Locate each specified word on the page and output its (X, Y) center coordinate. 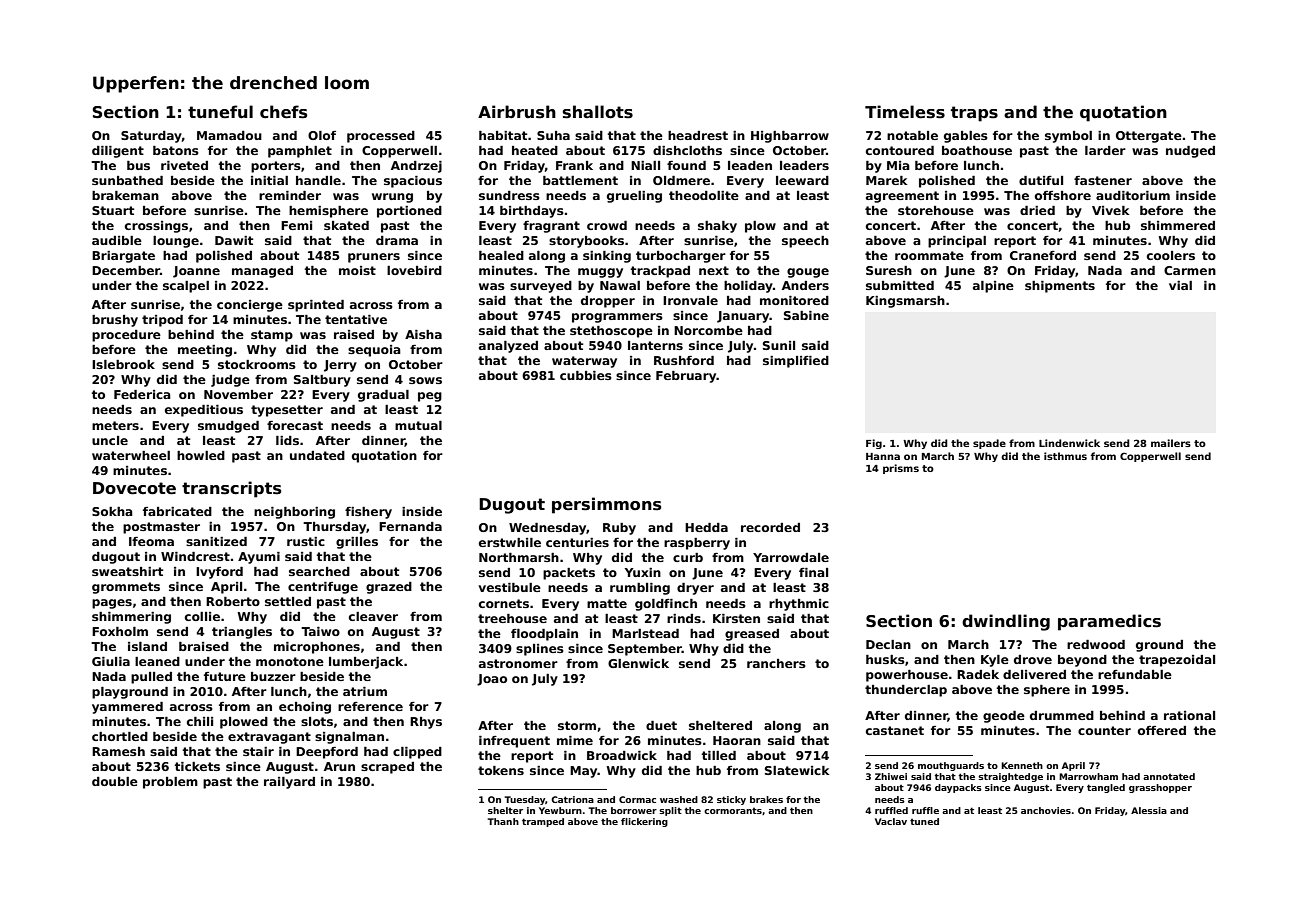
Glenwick (638, 663)
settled (288, 601)
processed (381, 137)
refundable (1135, 674)
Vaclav (891, 821)
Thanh (503, 821)
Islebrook (123, 364)
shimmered (1178, 225)
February (686, 377)
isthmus (1065, 456)
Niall (645, 165)
